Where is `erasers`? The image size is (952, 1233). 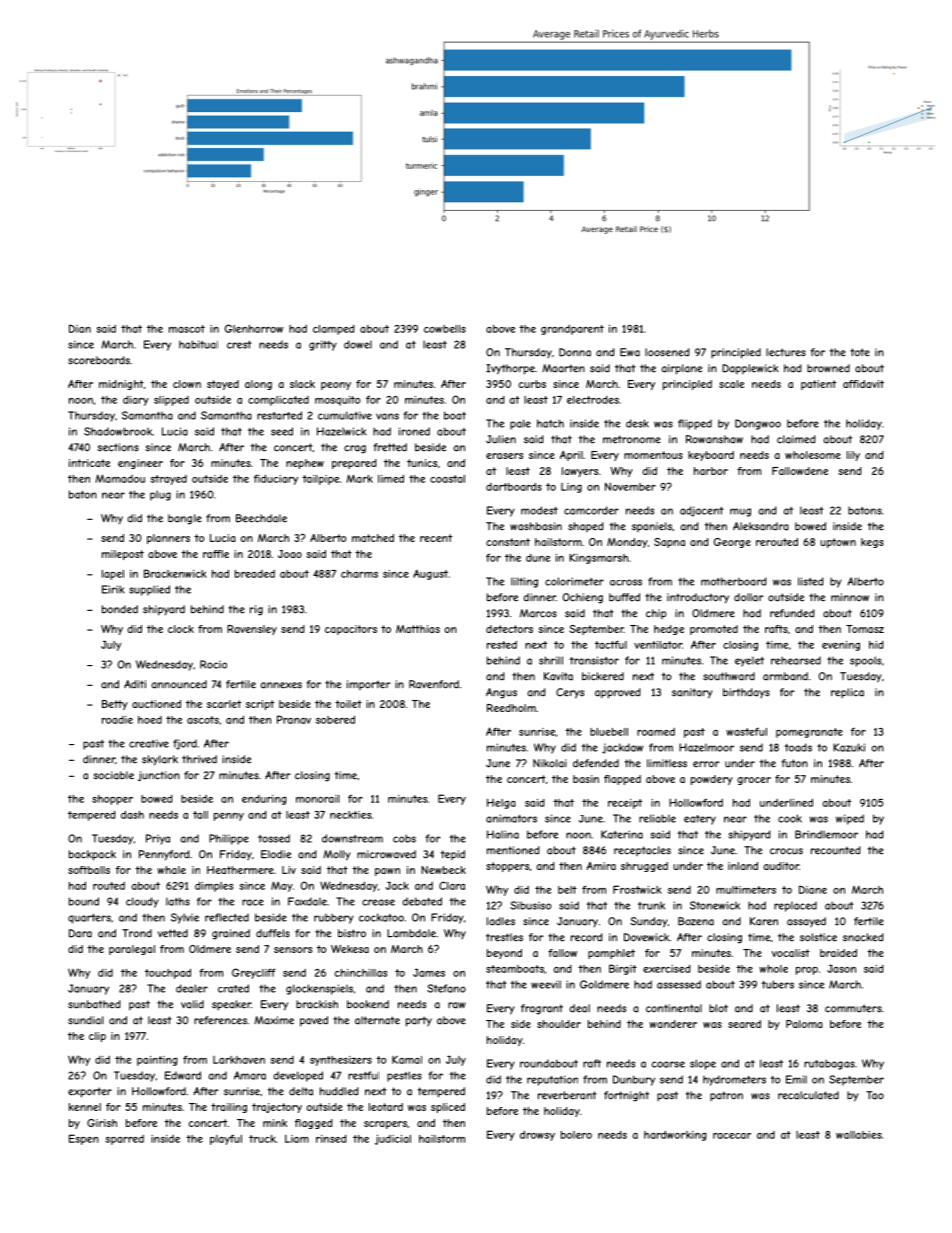
erasers is located at coordinates (504, 456).
